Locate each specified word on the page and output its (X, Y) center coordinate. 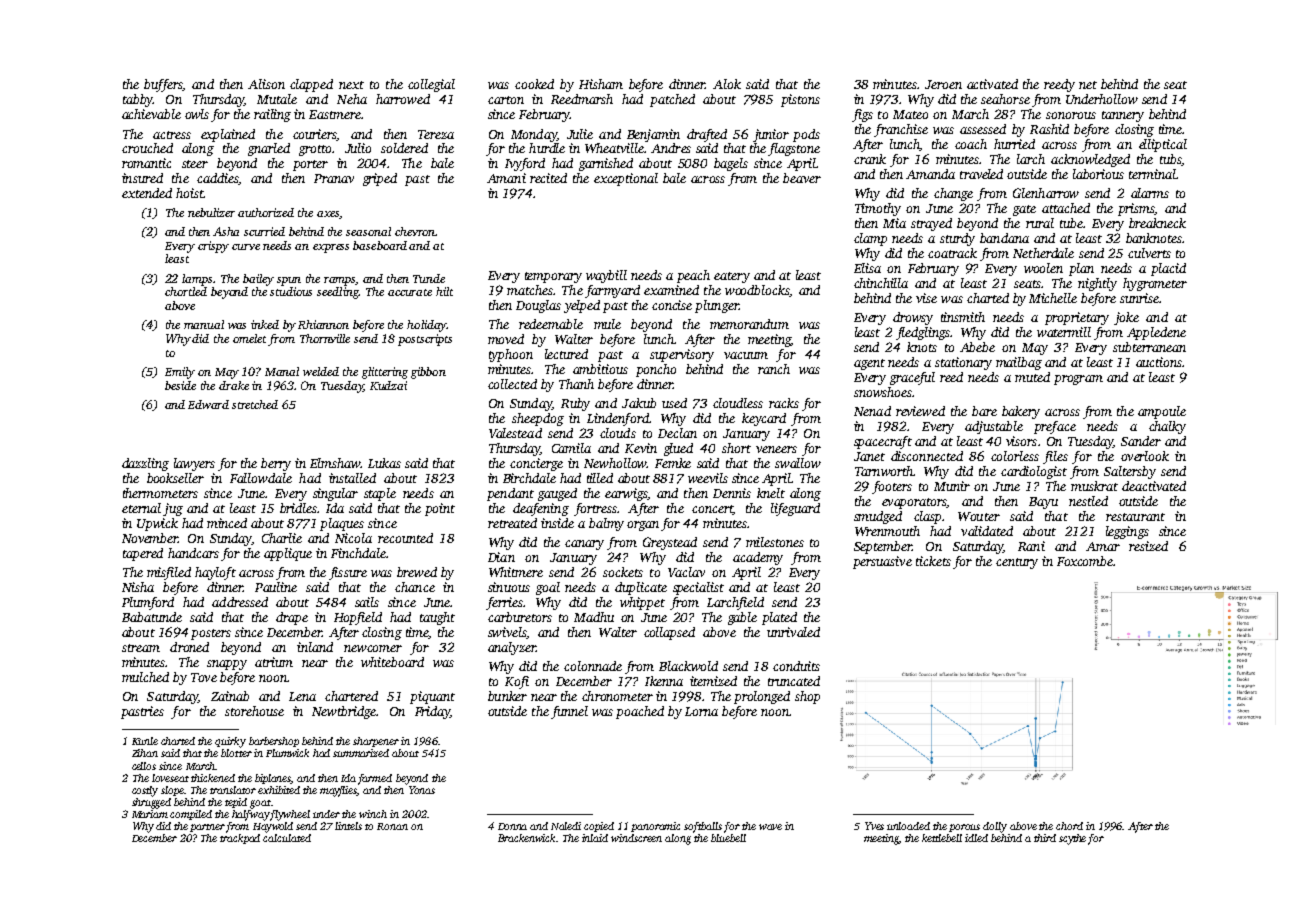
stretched (255, 404)
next (351, 85)
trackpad (240, 839)
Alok (727, 84)
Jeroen (943, 84)
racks (784, 403)
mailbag (1019, 363)
